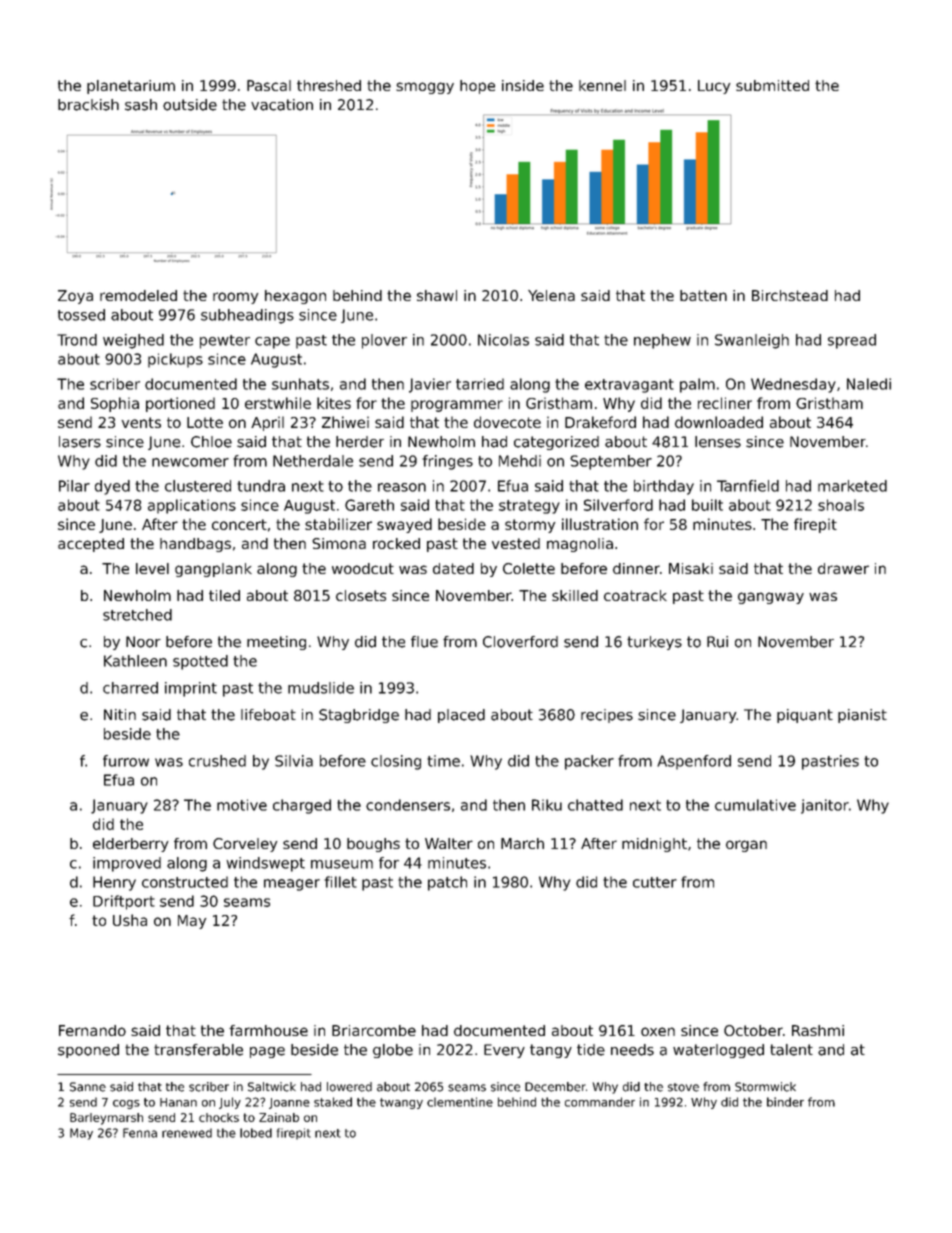 The width and height of the document is (952, 1233). Describe the element at coordinates (580, 545) in the document. I see `magnolia` at that location.
